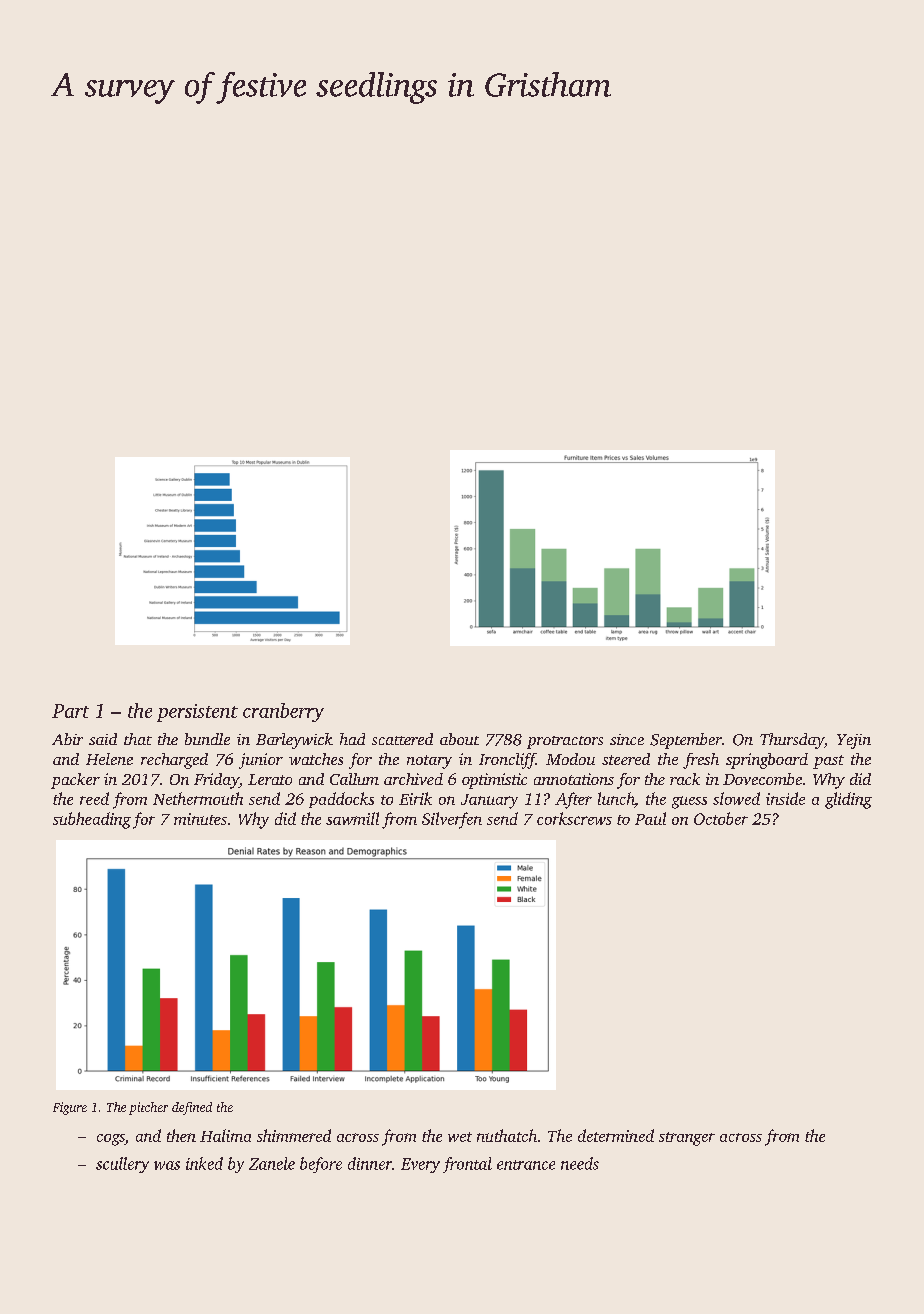 Image resolution: width=924 pixels, height=1314 pixels. I want to click on minutes, so click(200, 819).
